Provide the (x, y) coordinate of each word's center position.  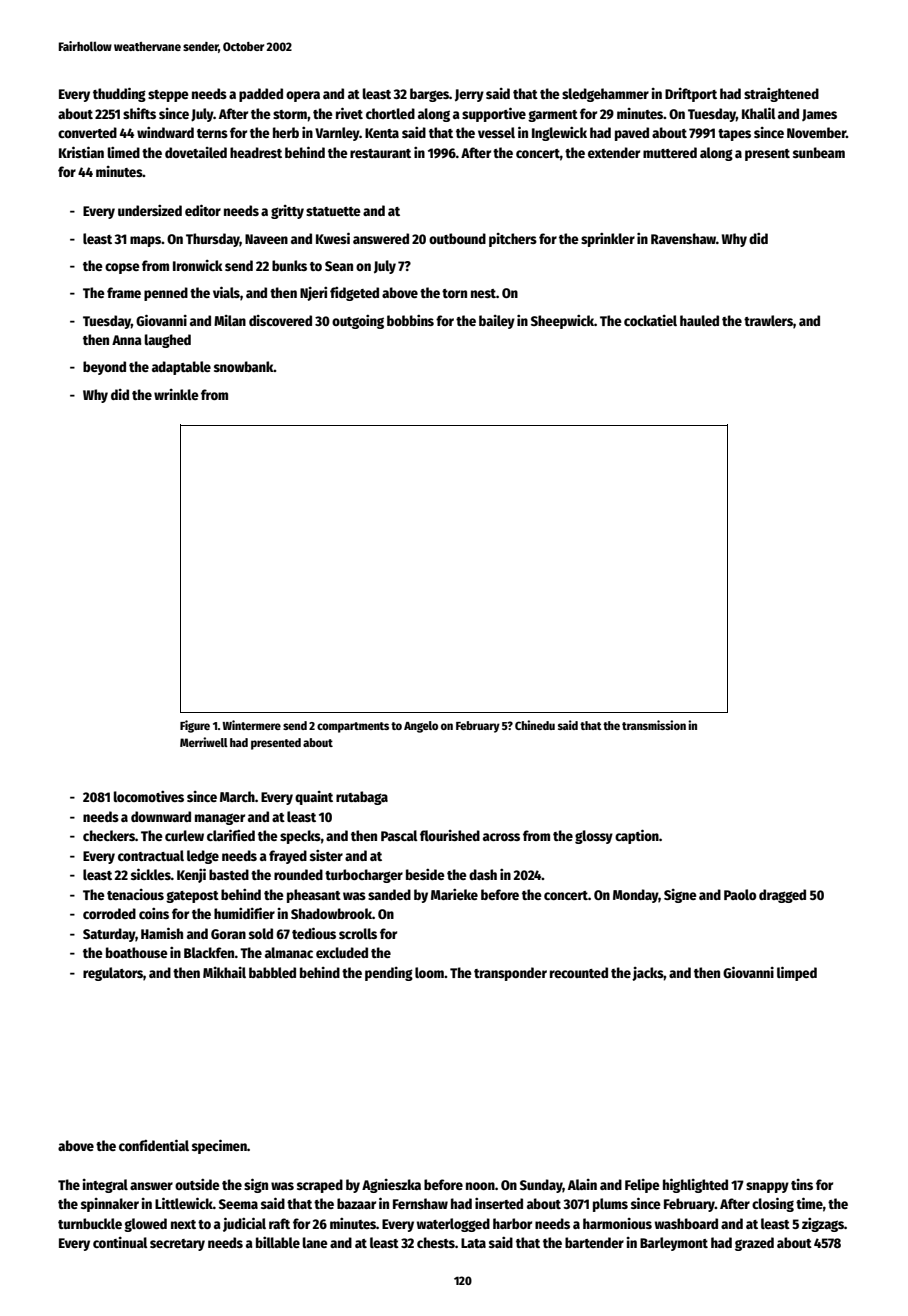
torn (454, 293)
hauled (699, 320)
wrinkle (176, 394)
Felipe (642, 1186)
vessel (496, 132)
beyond (104, 368)
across (501, 837)
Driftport (691, 95)
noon (480, 1186)
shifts (139, 113)
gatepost (192, 897)
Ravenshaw (683, 238)
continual (120, 1242)
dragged (782, 896)
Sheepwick (562, 322)
